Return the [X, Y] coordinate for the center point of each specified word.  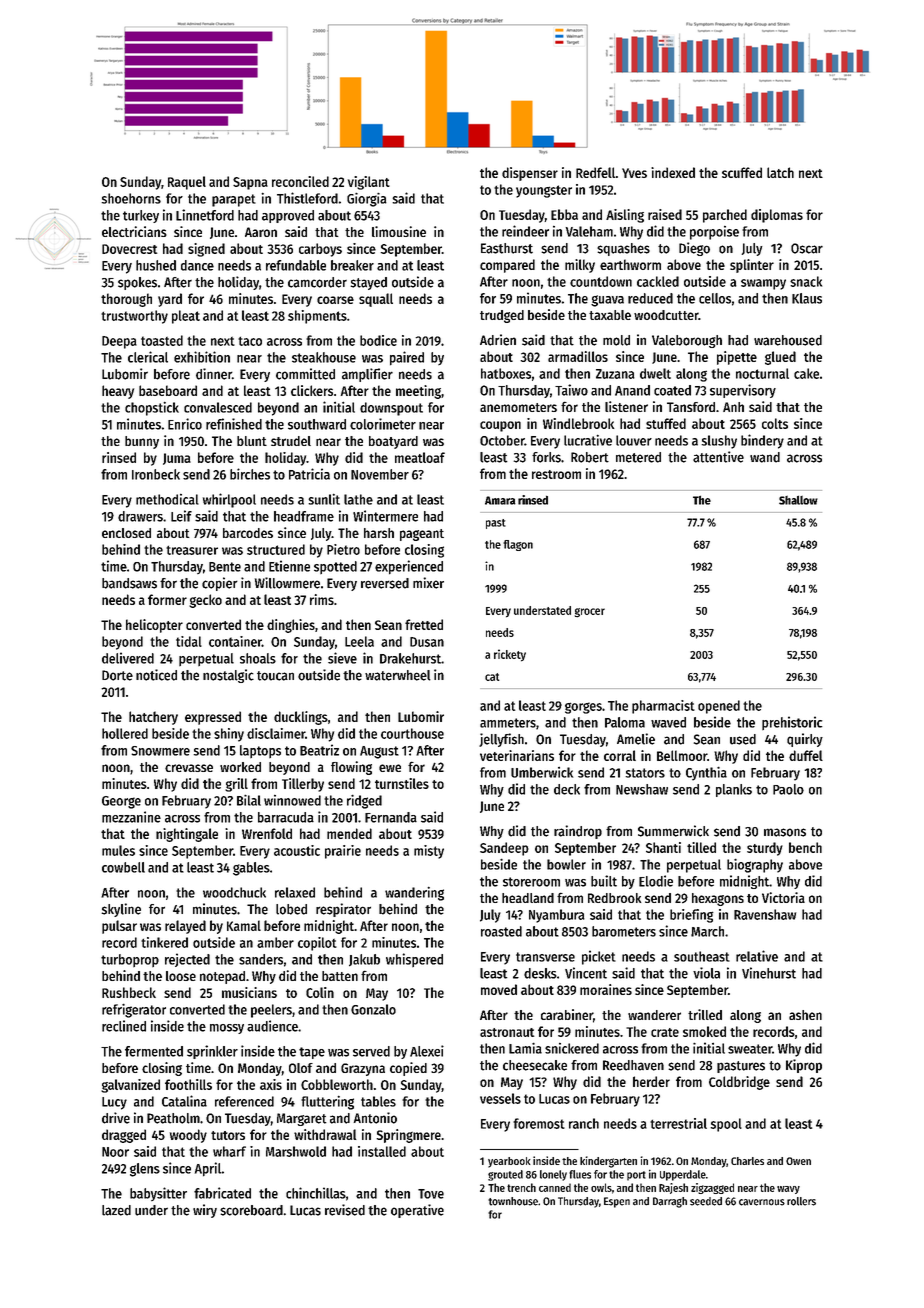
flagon [518, 545]
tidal [189, 641]
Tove [431, 1194]
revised [345, 1210]
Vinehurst [769, 973]
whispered [414, 960]
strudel [291, 441]
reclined [124, 1026]
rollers [801, 1201]
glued [780, 358]
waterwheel [398, 675]
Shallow [798, 500]
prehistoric [792, 723]
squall [376, 300]
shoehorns [131, 198]
